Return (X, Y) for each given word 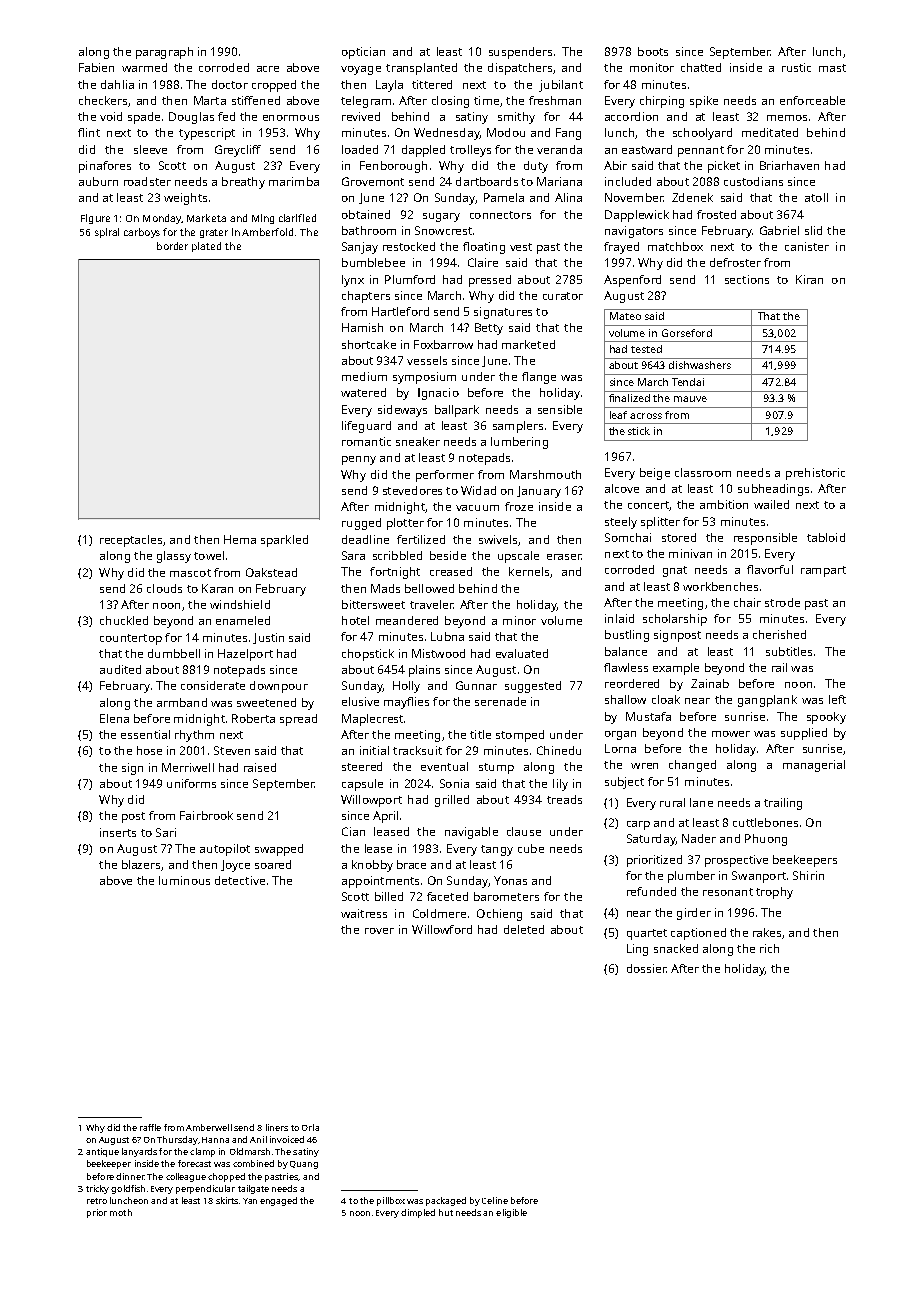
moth (121, 1212)
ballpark (457, 411)
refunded (651, 891)
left (837, 699)
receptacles (131, 541)
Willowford (442, 929)
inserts (118, 832)
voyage (361, 70)
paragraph (164, 53)
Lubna (447, 636)
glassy (174, 557)
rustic (796, 67)
